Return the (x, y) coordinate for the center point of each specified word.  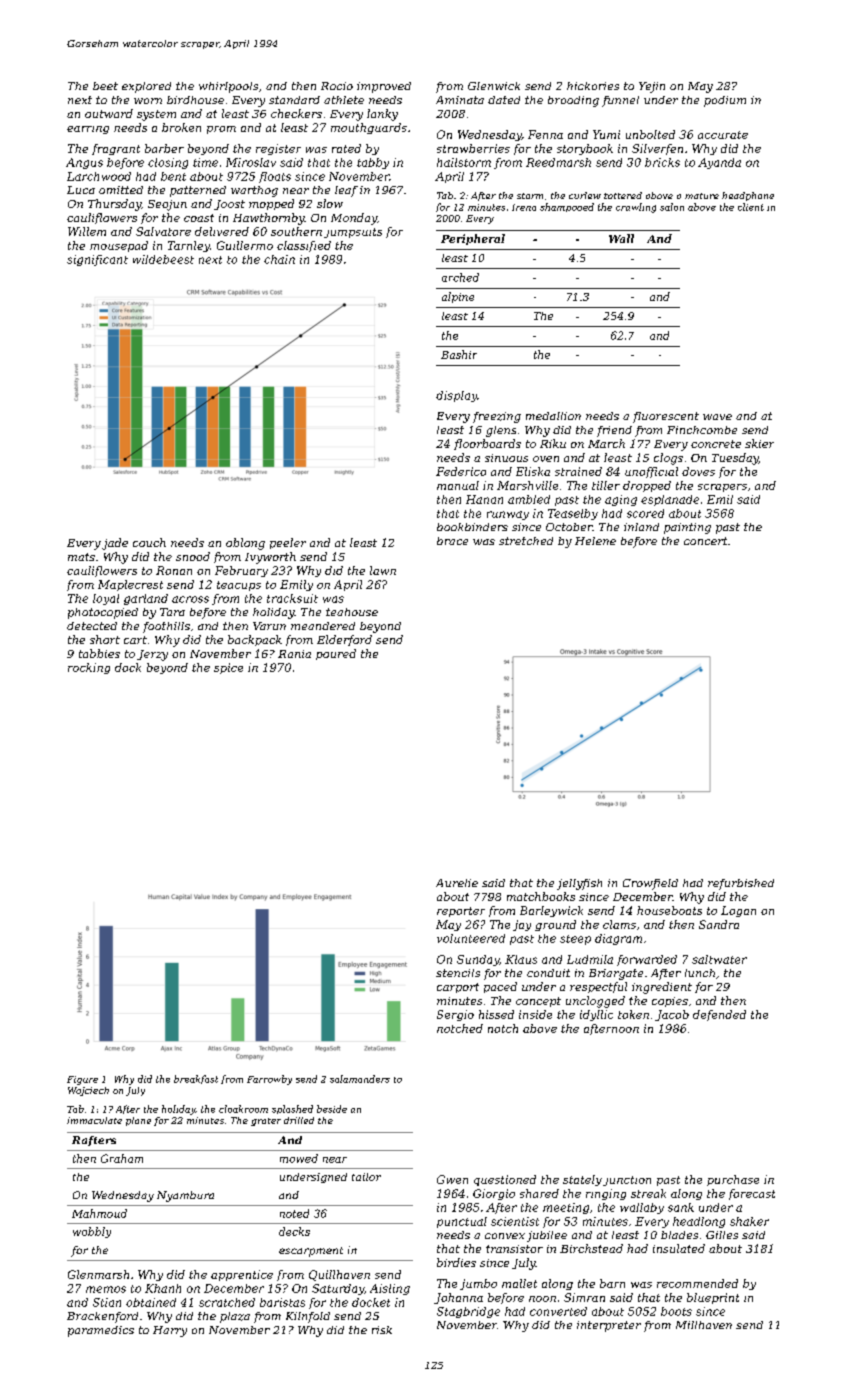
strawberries (473, 148)
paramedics (101, 1331)
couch (149, 542)
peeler (288, 543)
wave (717, 417)
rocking (89, 668)
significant (97, 260)
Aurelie (457, 883)
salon (672, 207)
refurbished (741, 884)
